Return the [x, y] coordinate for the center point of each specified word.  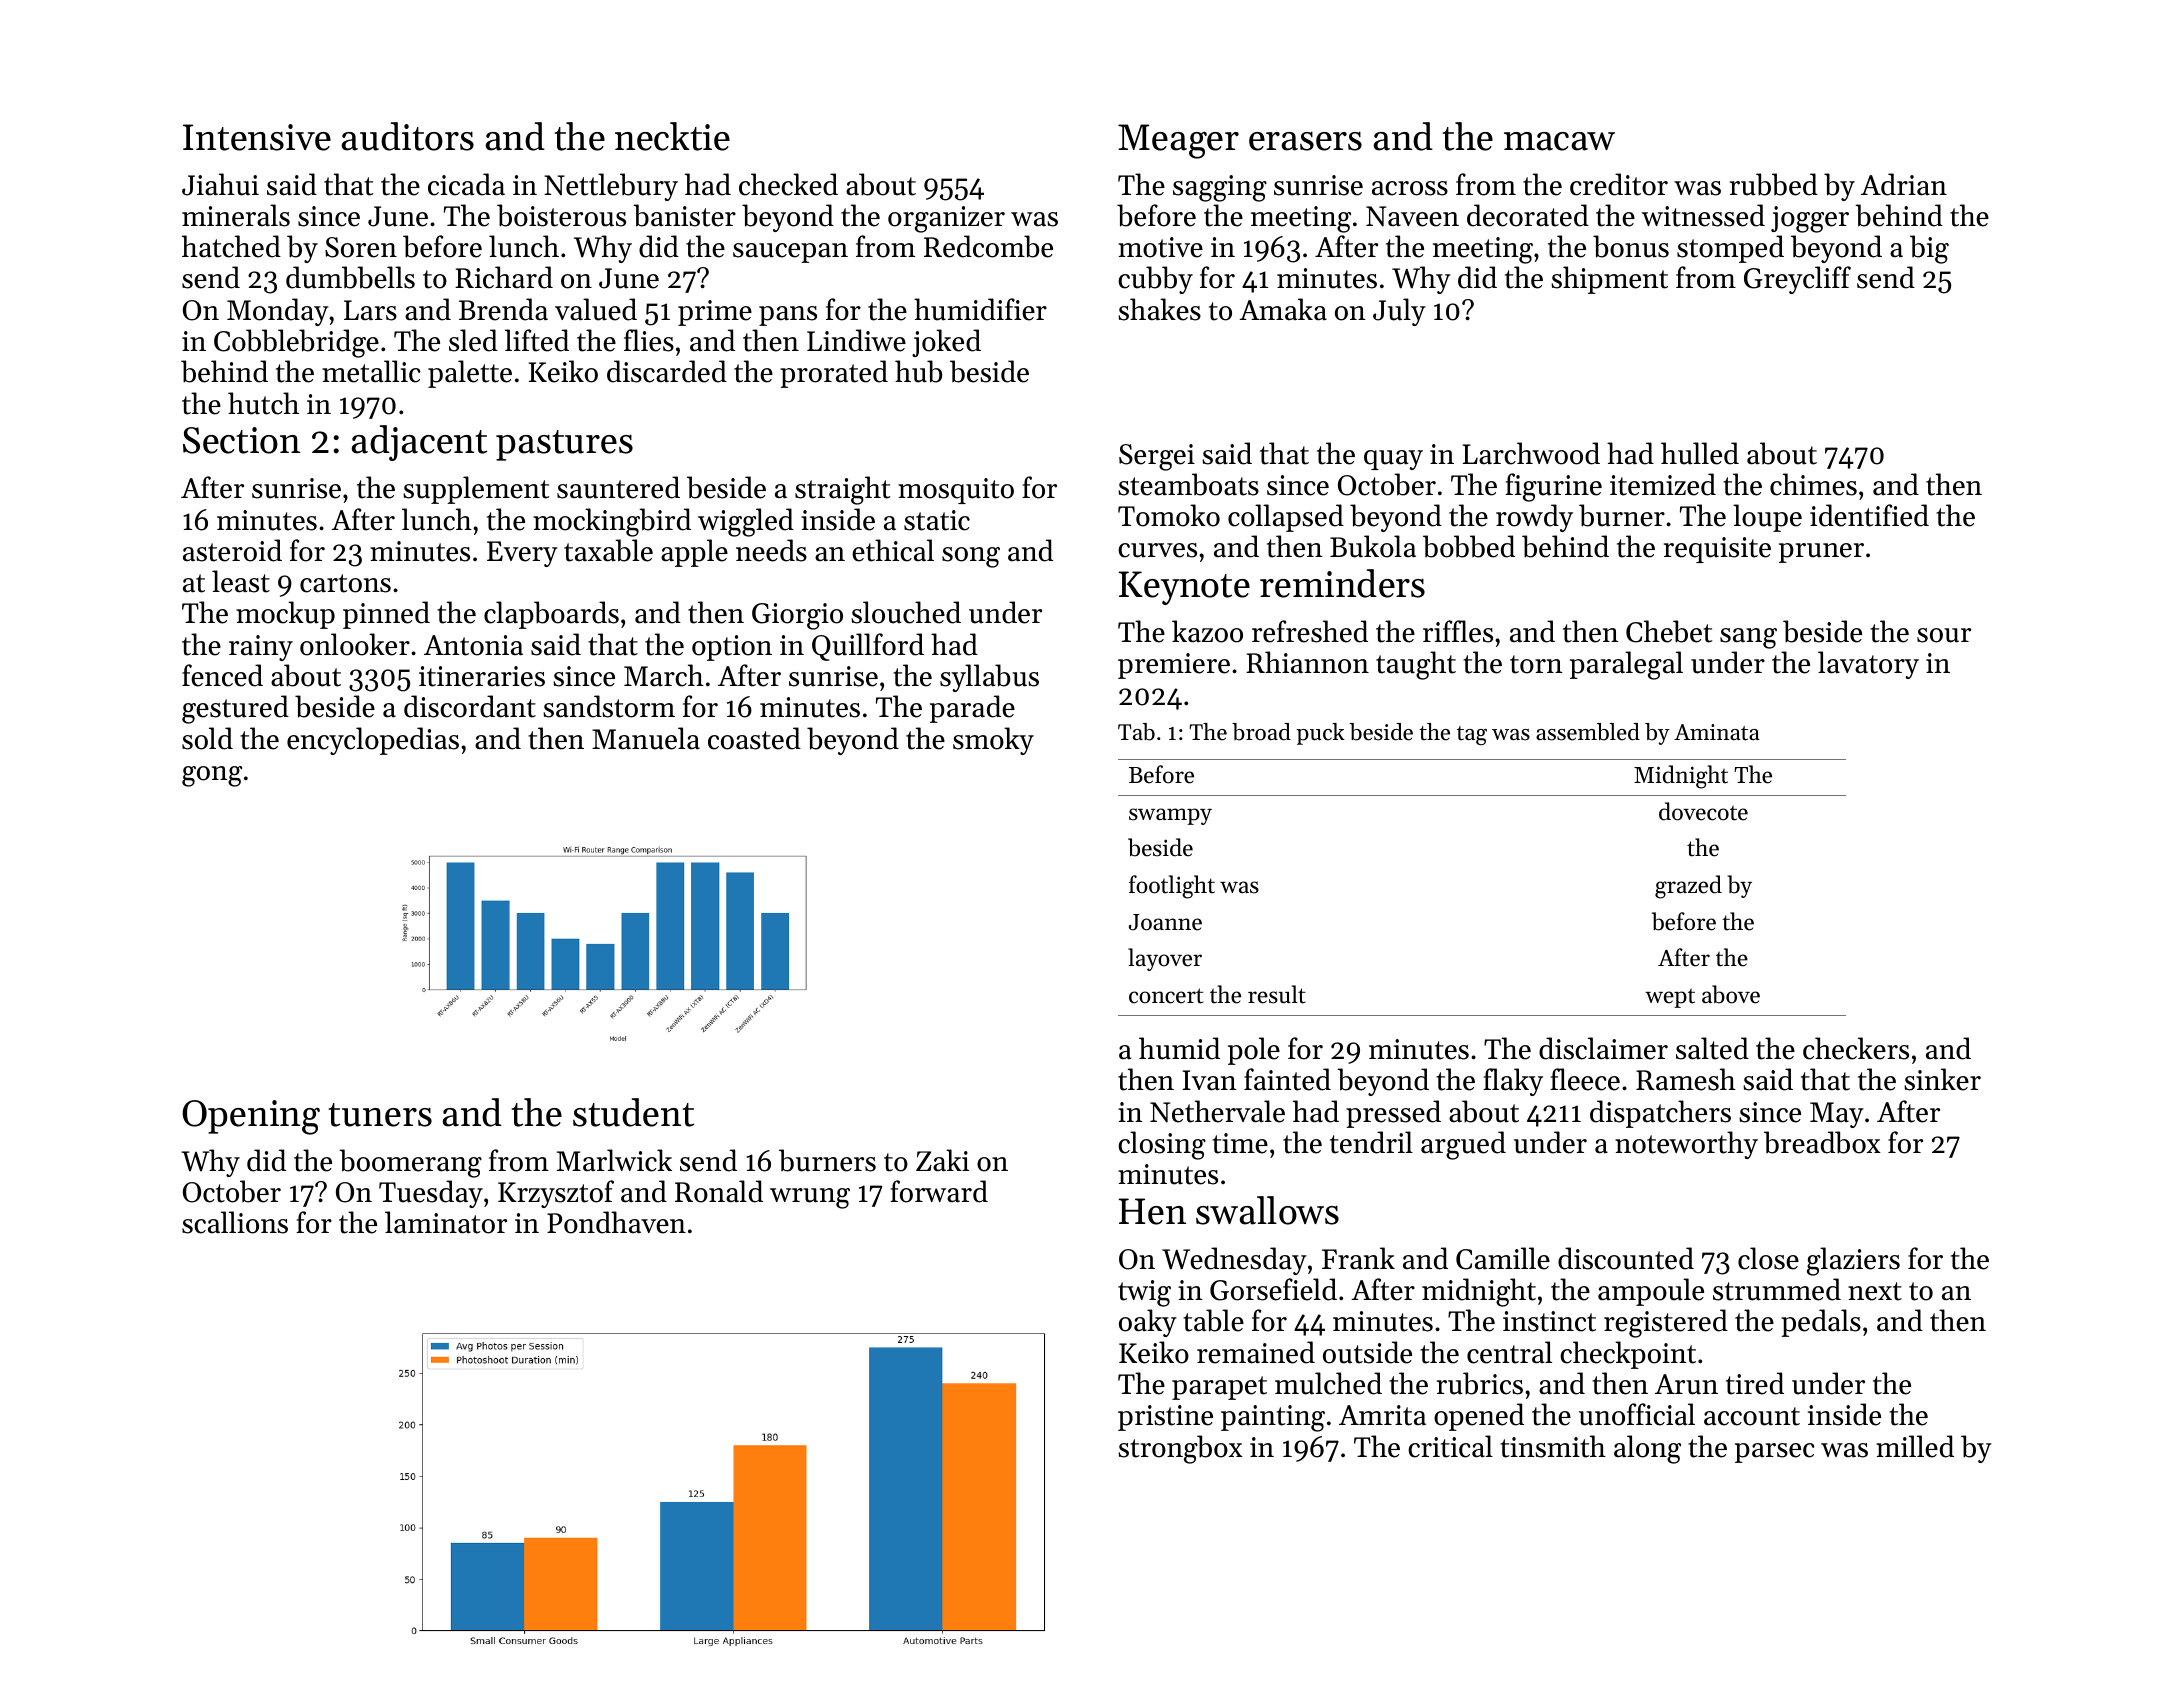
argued [1463, 1145]
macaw [1559, 141]
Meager [1178, 141]
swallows [1267, 1210]
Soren [361, 247]
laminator [446, 1222]
